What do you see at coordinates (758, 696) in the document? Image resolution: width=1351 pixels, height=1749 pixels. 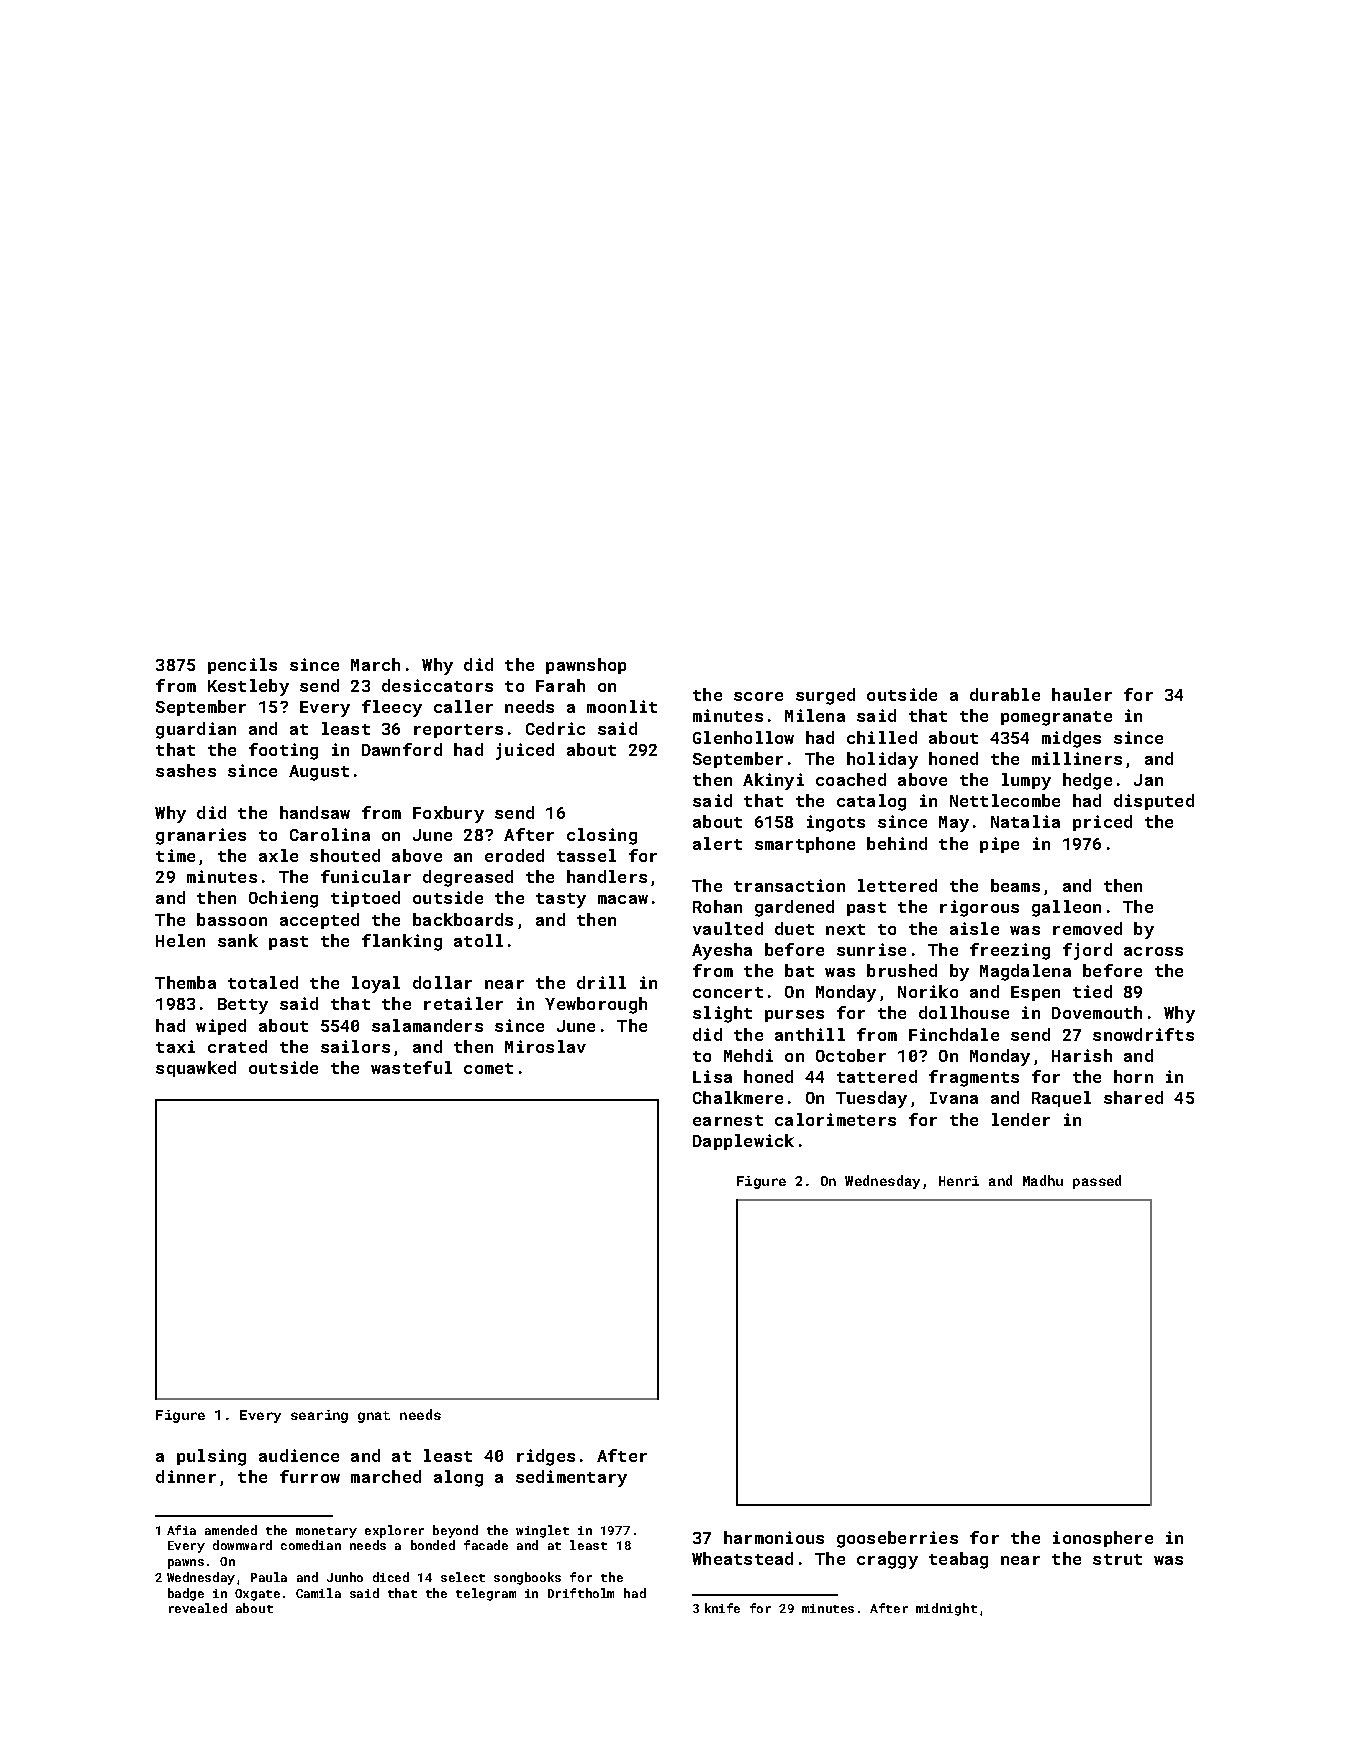 I see `score` at bounding box center [758, 696].
